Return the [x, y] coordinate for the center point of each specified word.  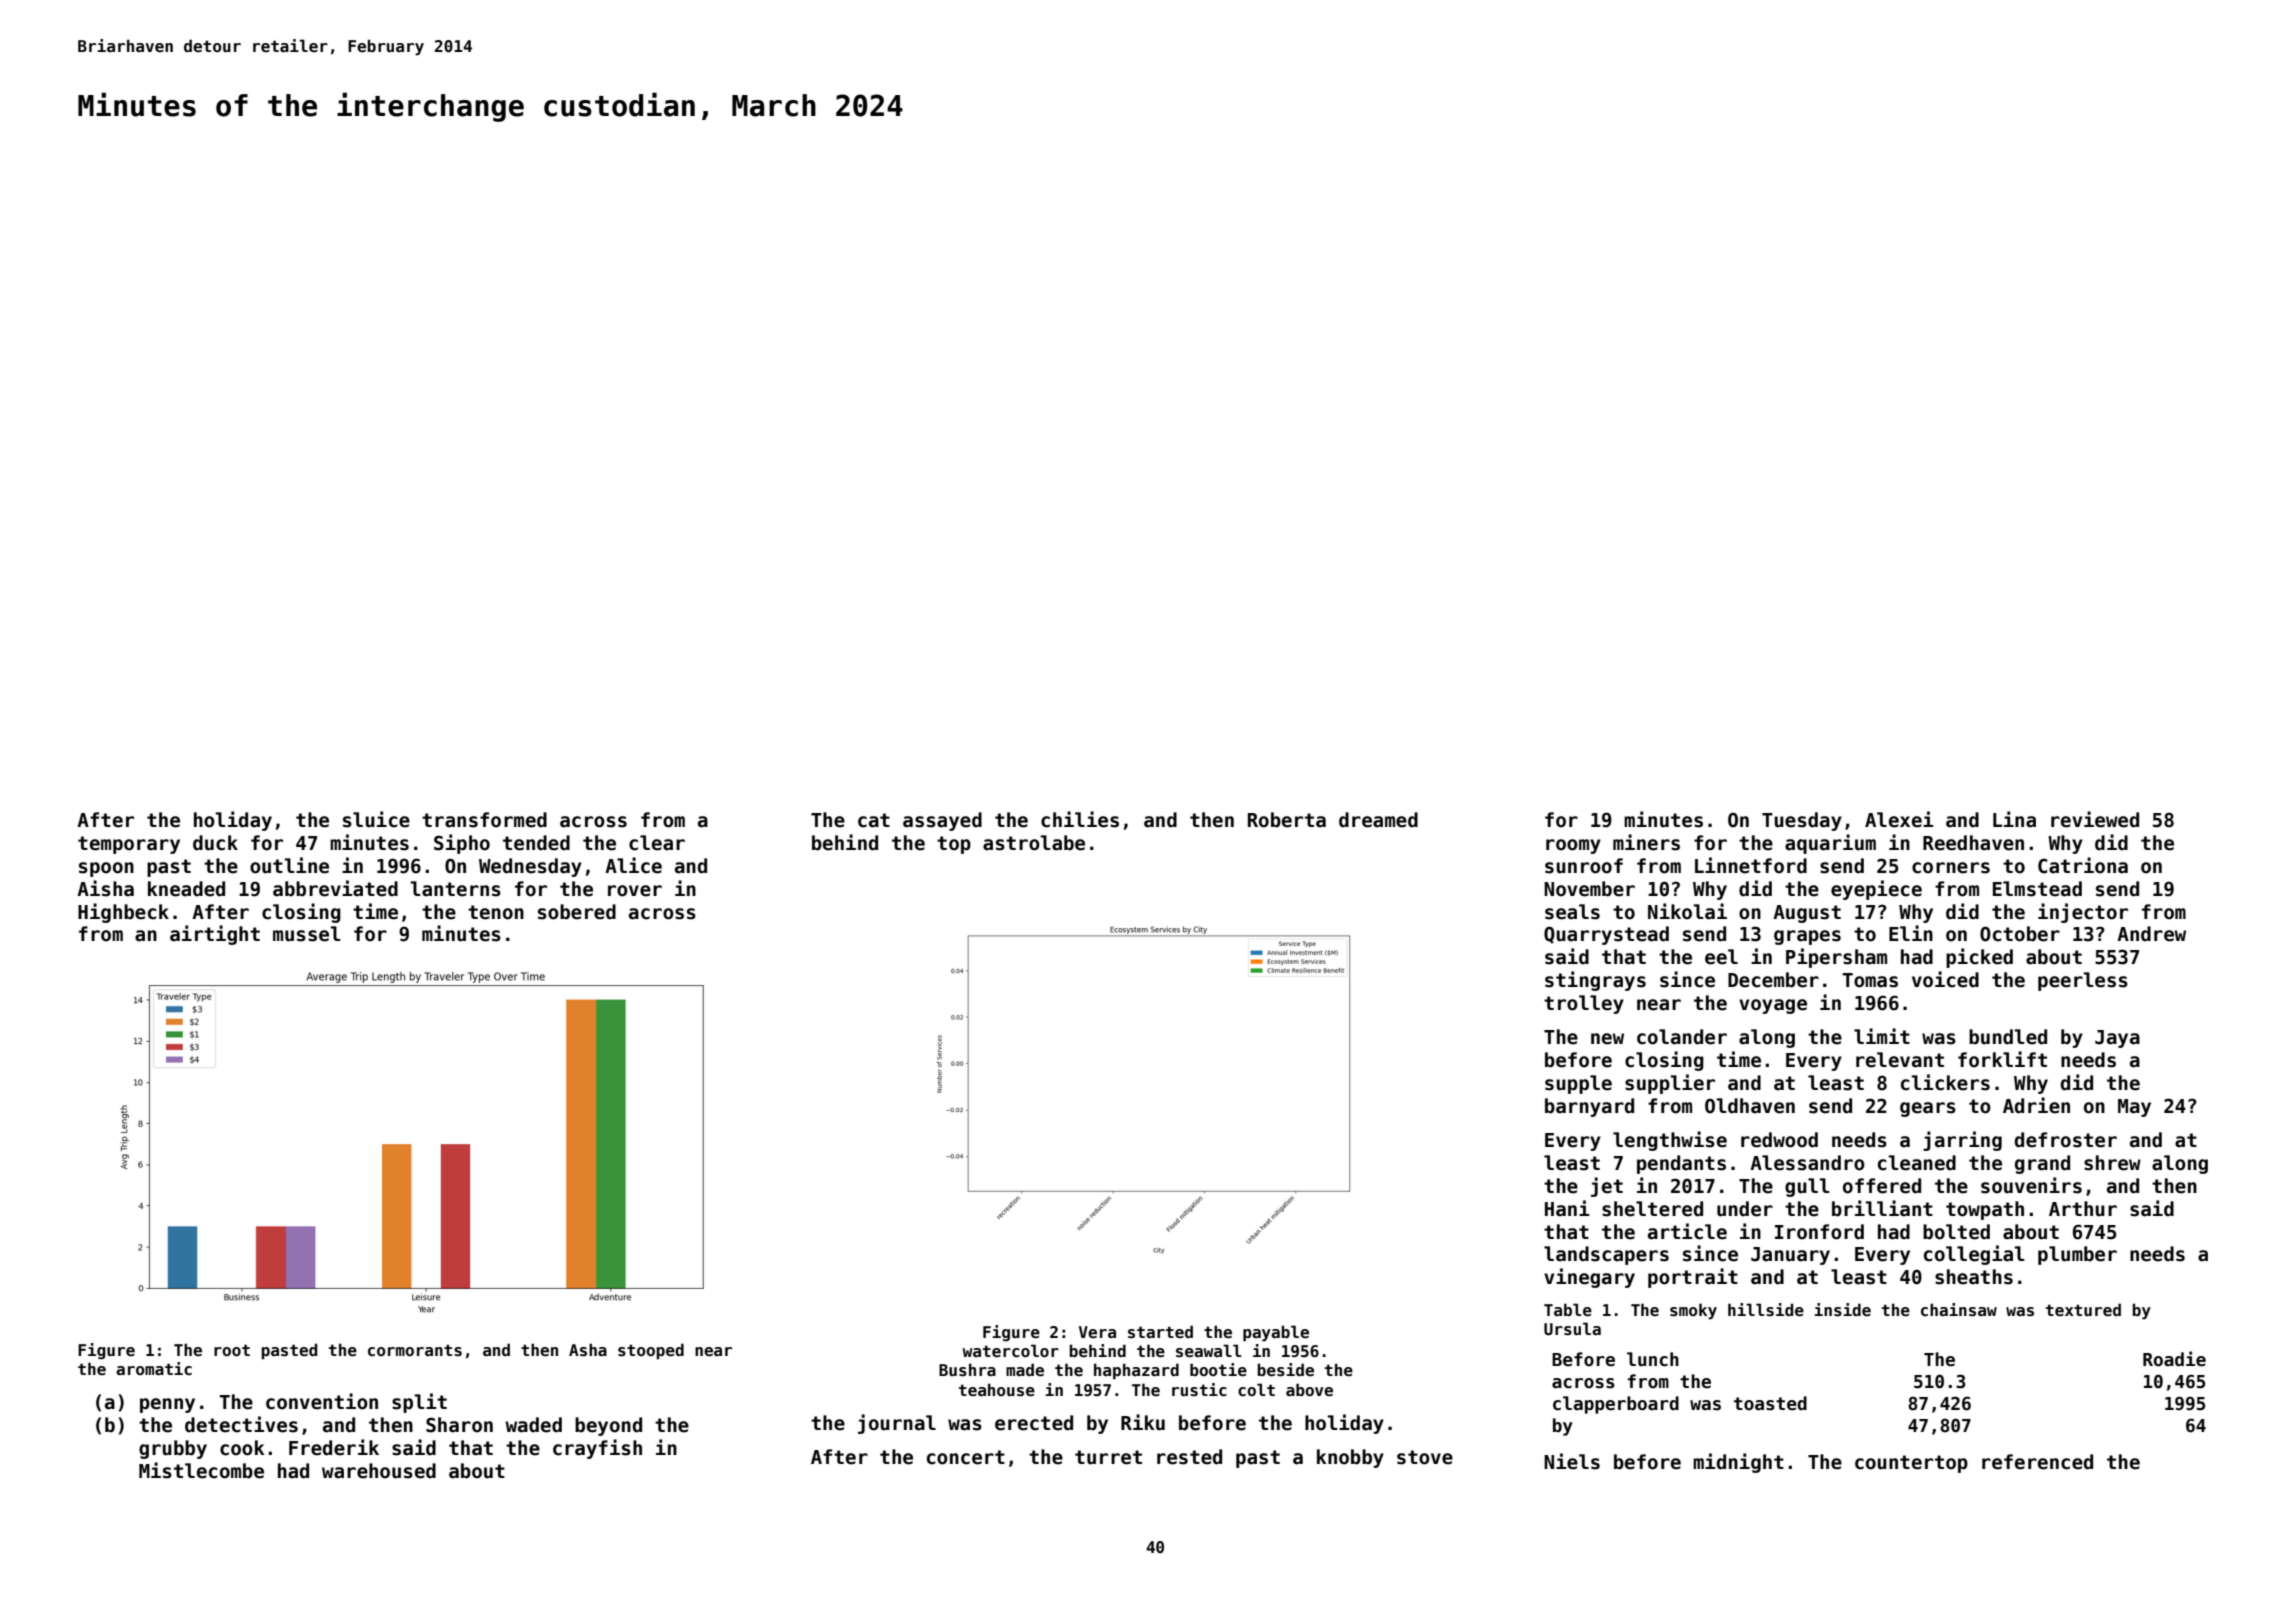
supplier [1670, 1084]
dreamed [1378, 820]
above [1309, 1390]
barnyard [1589, 1107]
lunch [1653, 1359]
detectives [241, 1424]
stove [1425, 1457]
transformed [484, 820]
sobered [577, 912]
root [232, 1350]
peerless [2083, 981]
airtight [215, 935]
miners [1646, 842]
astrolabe [1034, 843]
